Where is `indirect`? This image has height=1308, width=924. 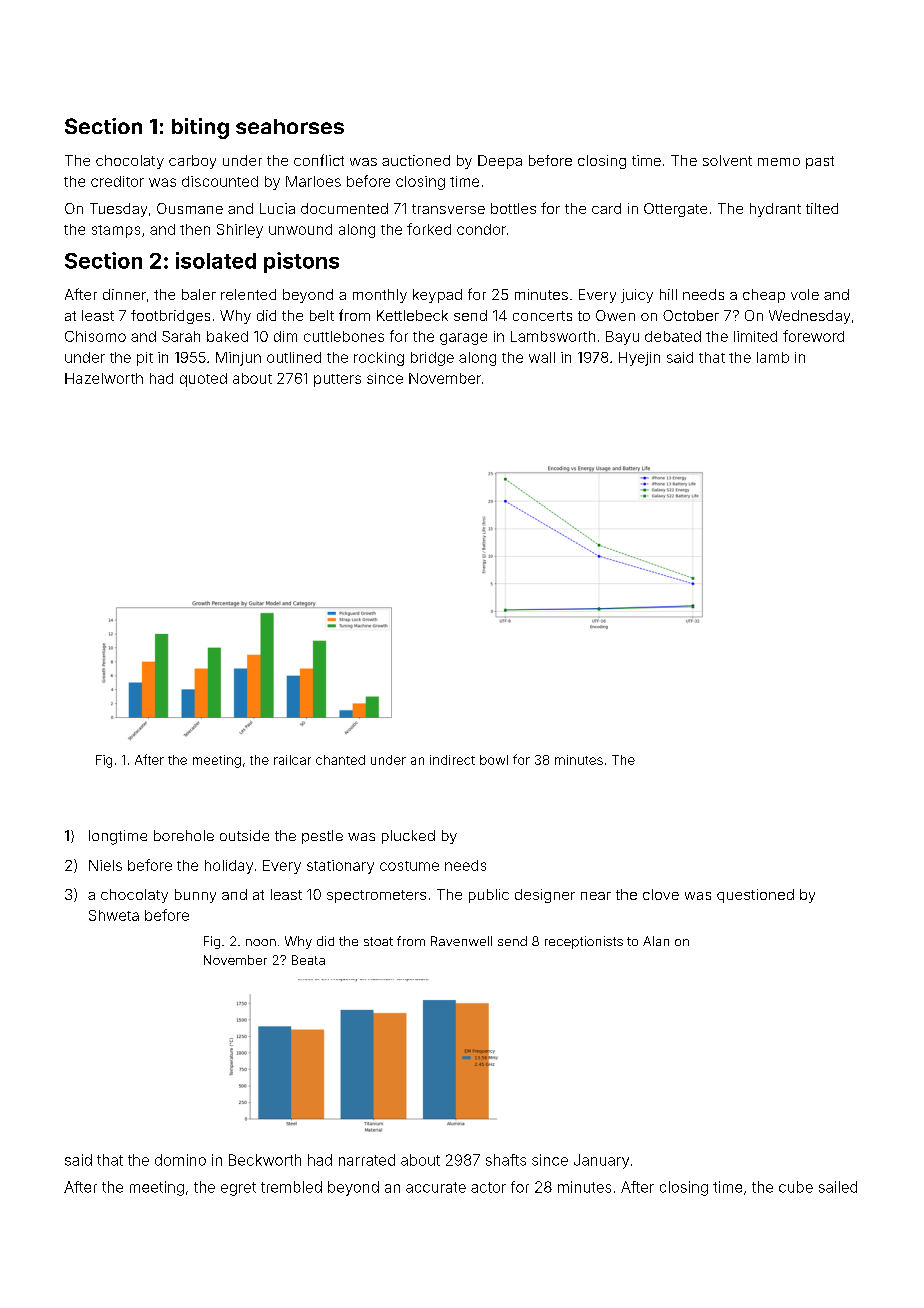
indirect is located at coordinates (452, 760).
